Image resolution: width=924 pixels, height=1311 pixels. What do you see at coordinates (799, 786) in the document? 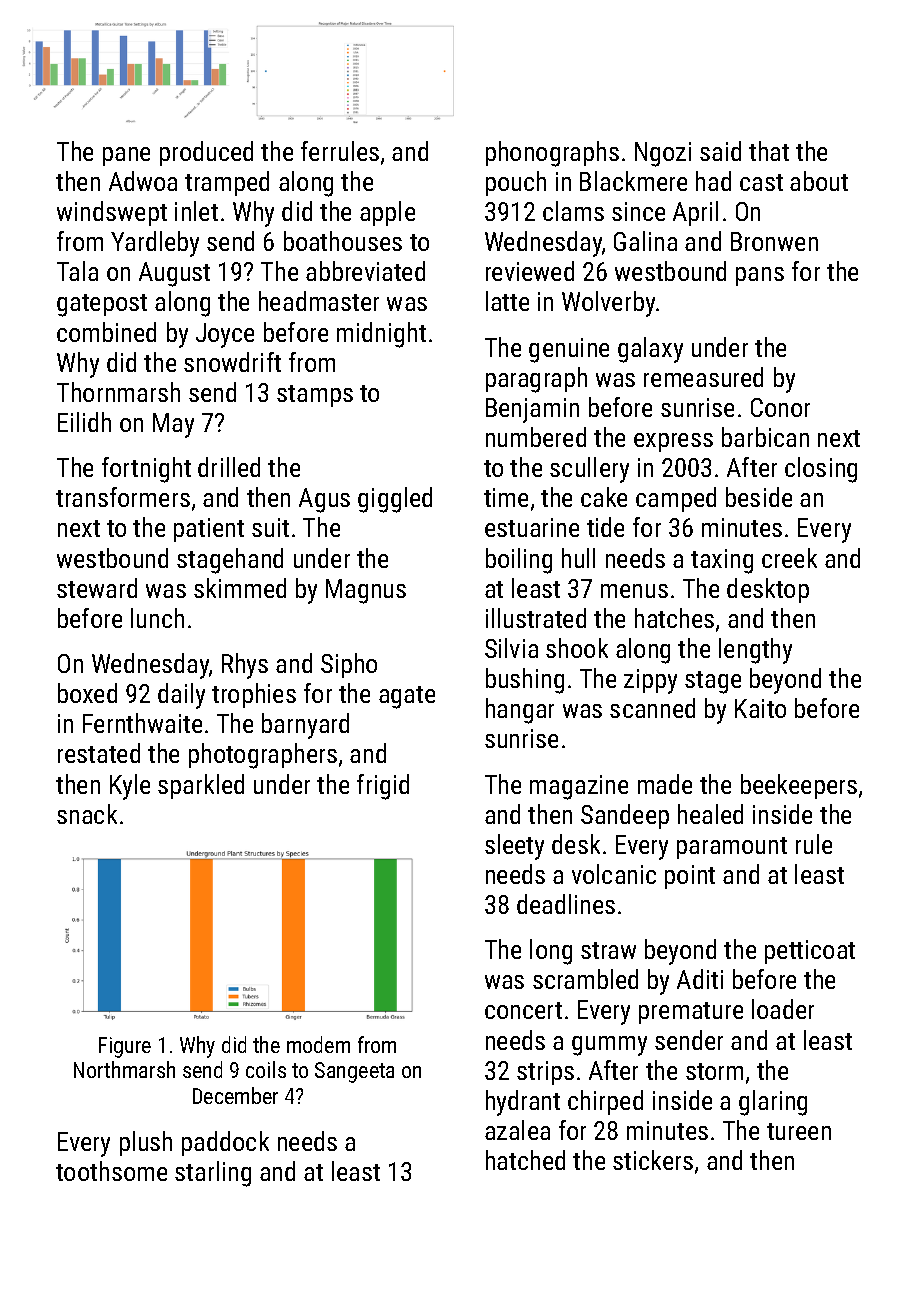
I see `beekeepers` at bounding box center [799, 786].
